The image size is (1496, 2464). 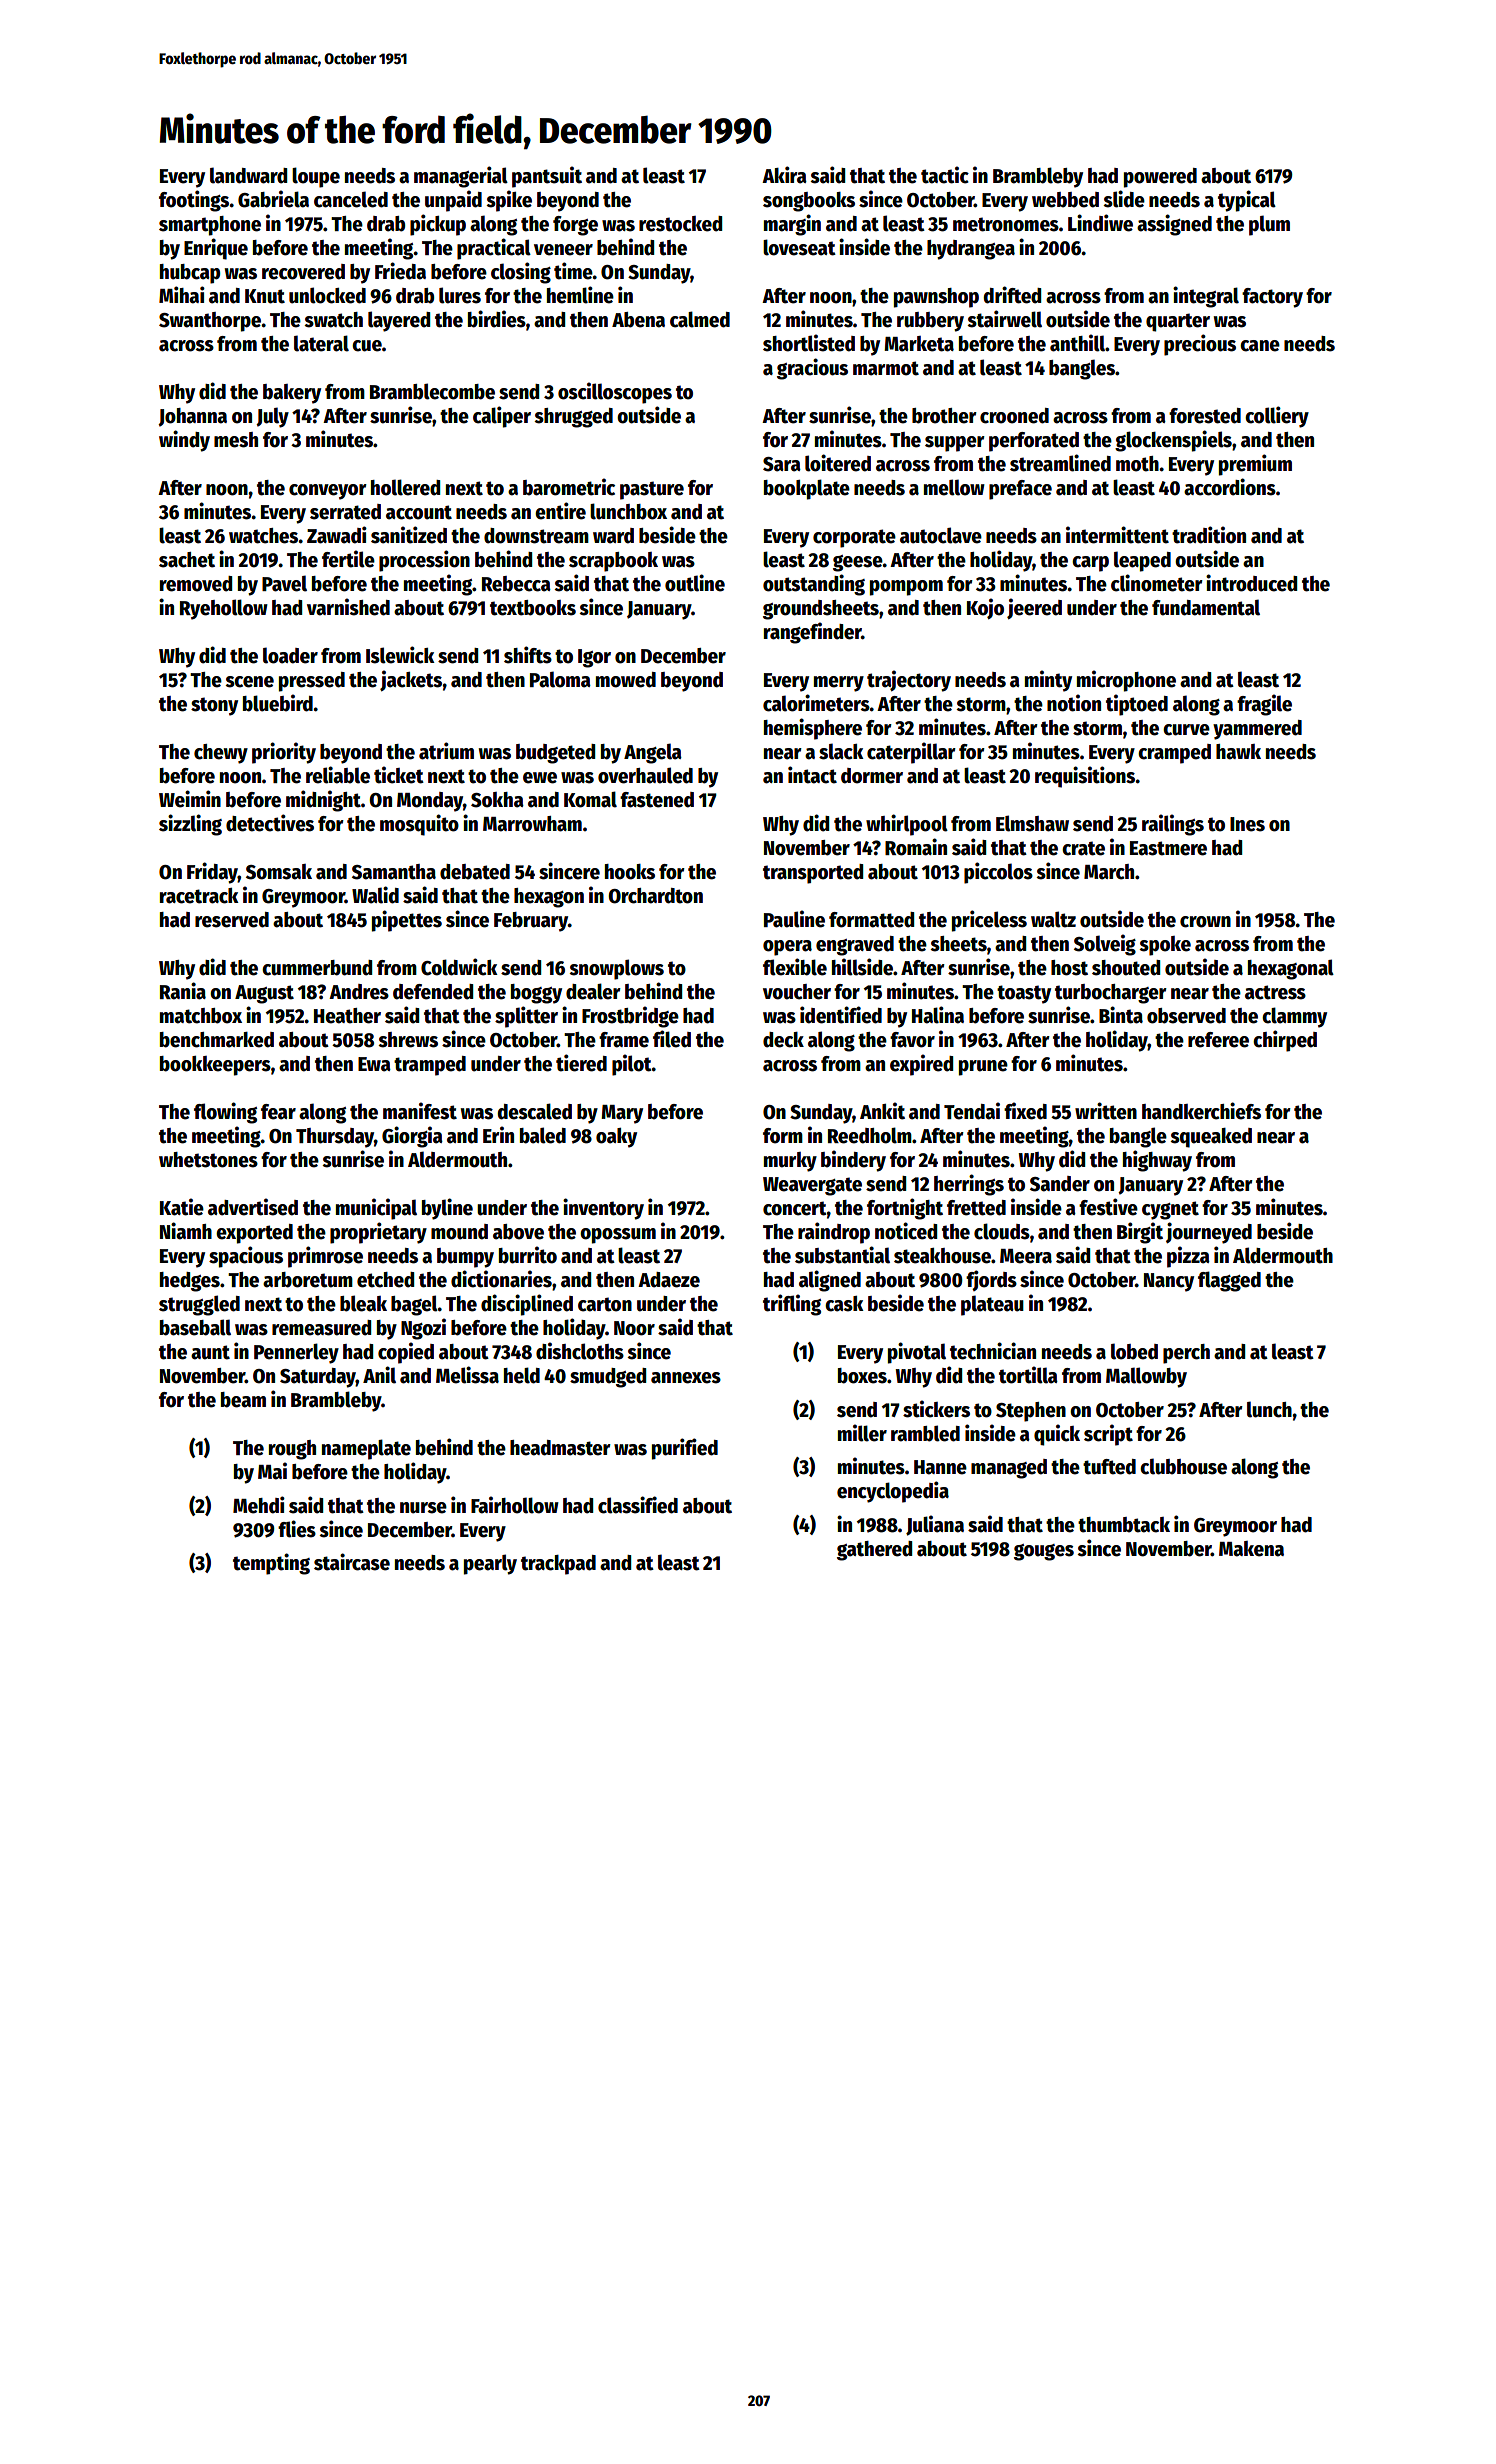 What do you see at coordinates (912, 1040) in the screenshot?
I see `favor` at bounding box center [912, 1040].
